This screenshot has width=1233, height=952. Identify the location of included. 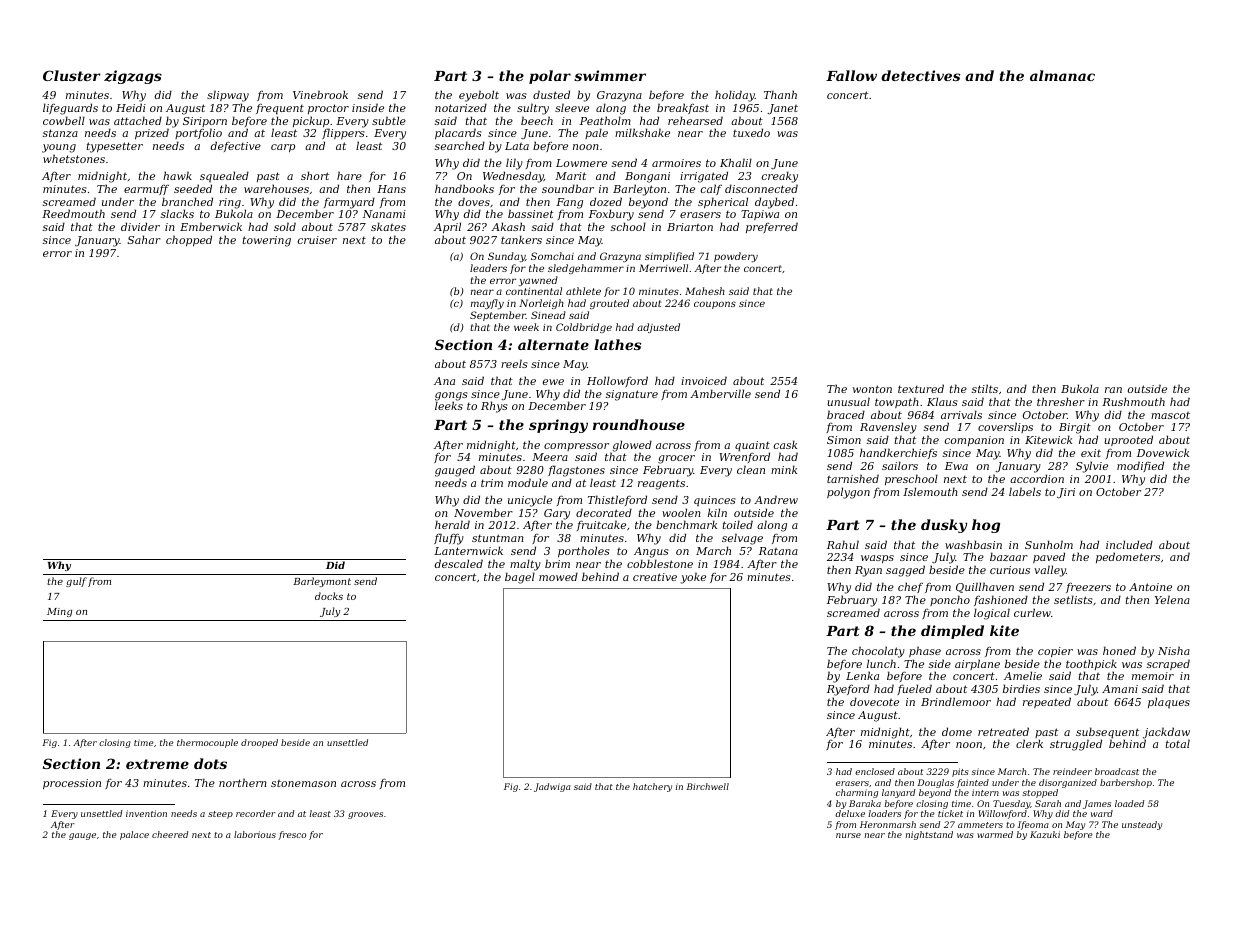
(1129, 544).
